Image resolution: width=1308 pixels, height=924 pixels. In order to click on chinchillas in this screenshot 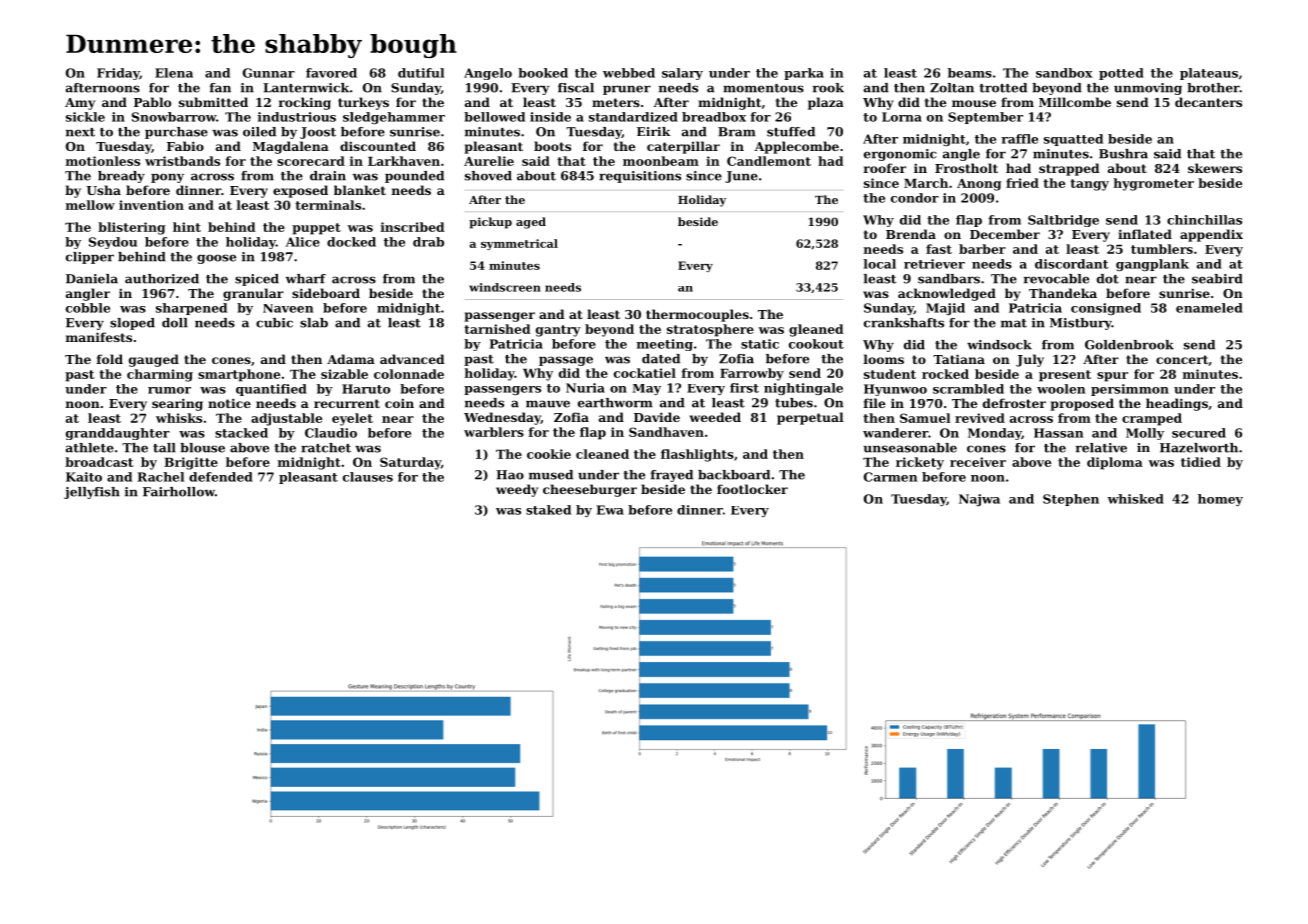, I will do `click(1204, 220)`.
